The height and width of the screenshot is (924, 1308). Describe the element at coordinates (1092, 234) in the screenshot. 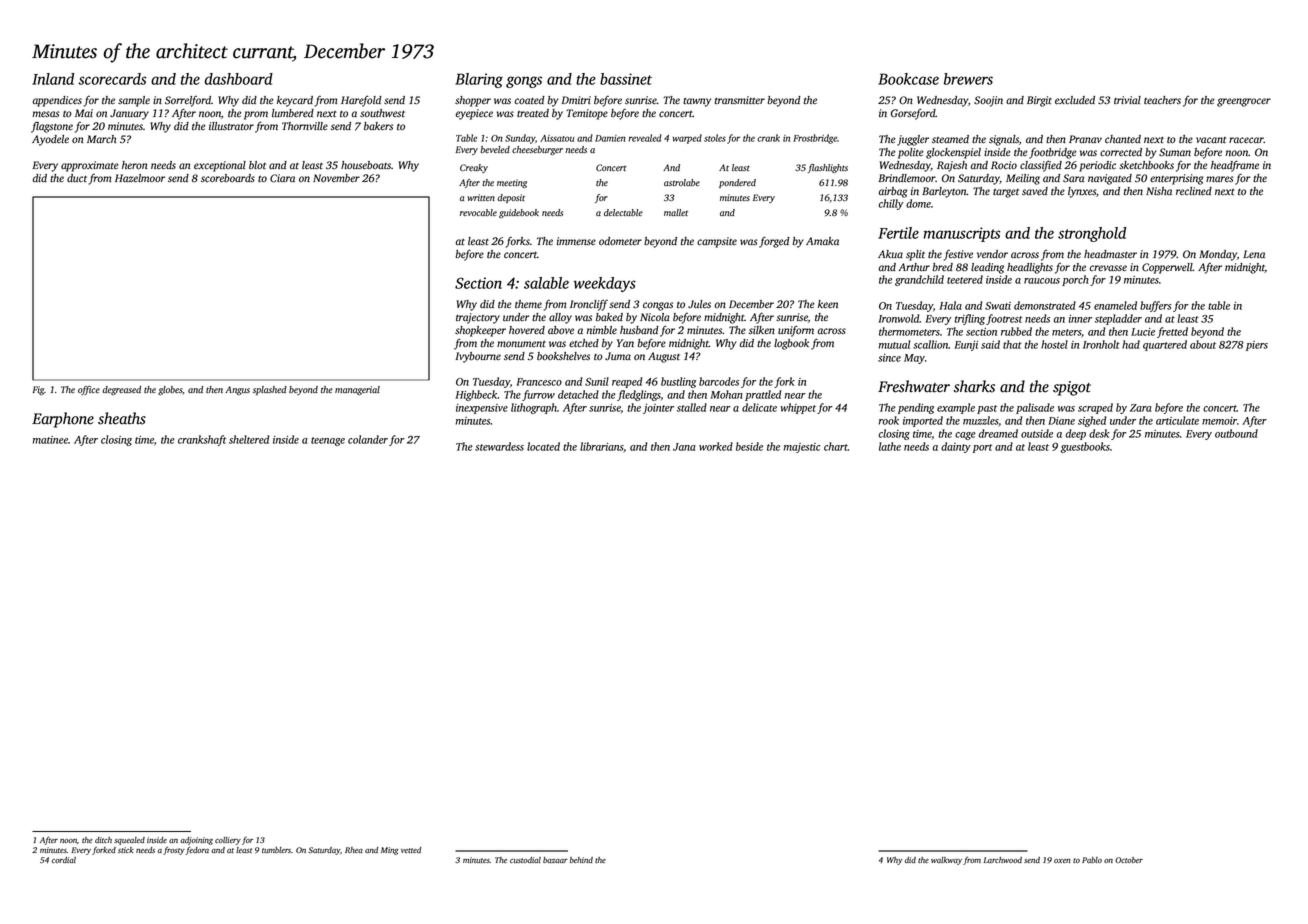

I see `stronghold` at that location.
